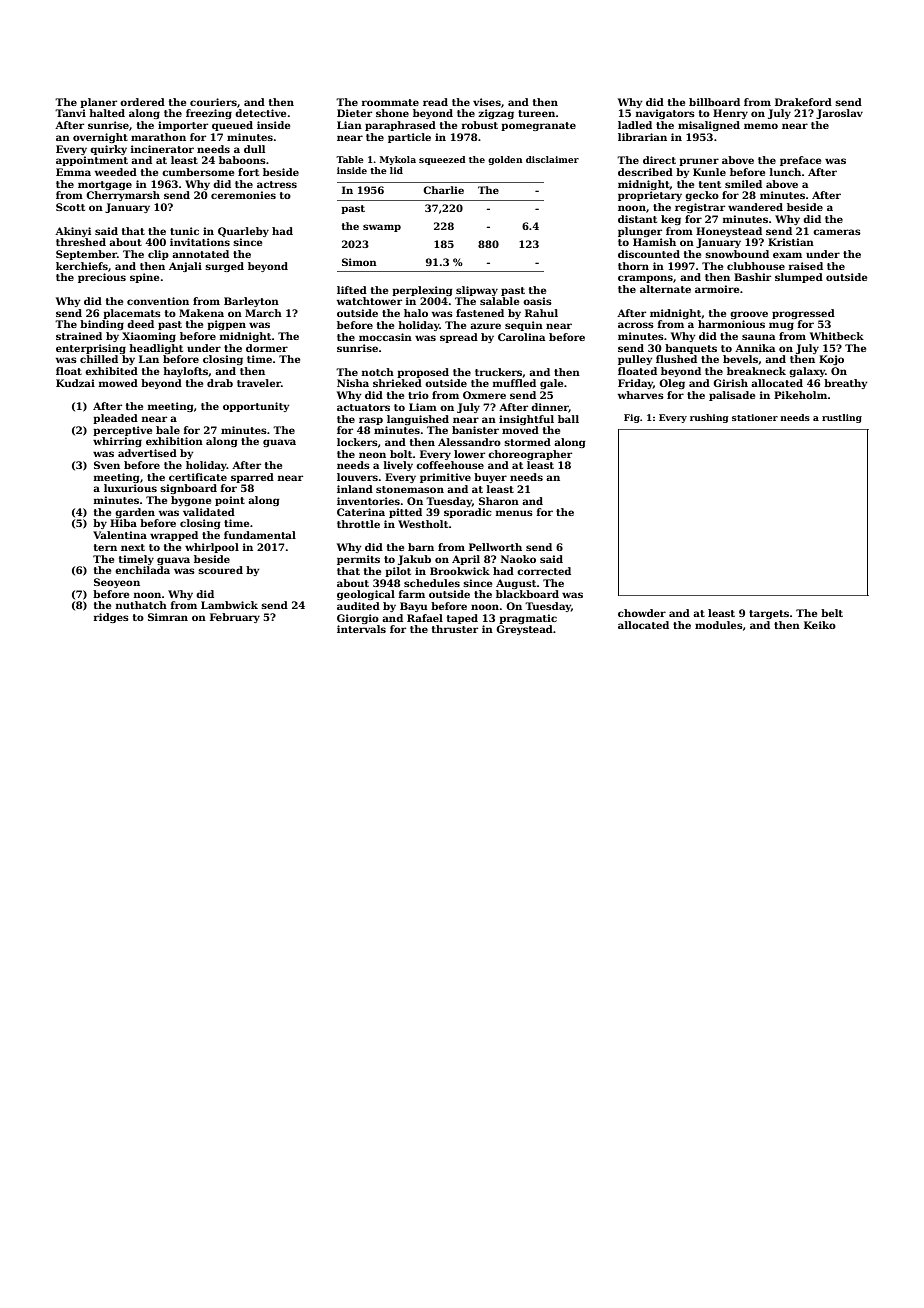 This screenshot has height=1308, width=924. I want to click on ridges, so click(111, 618).
